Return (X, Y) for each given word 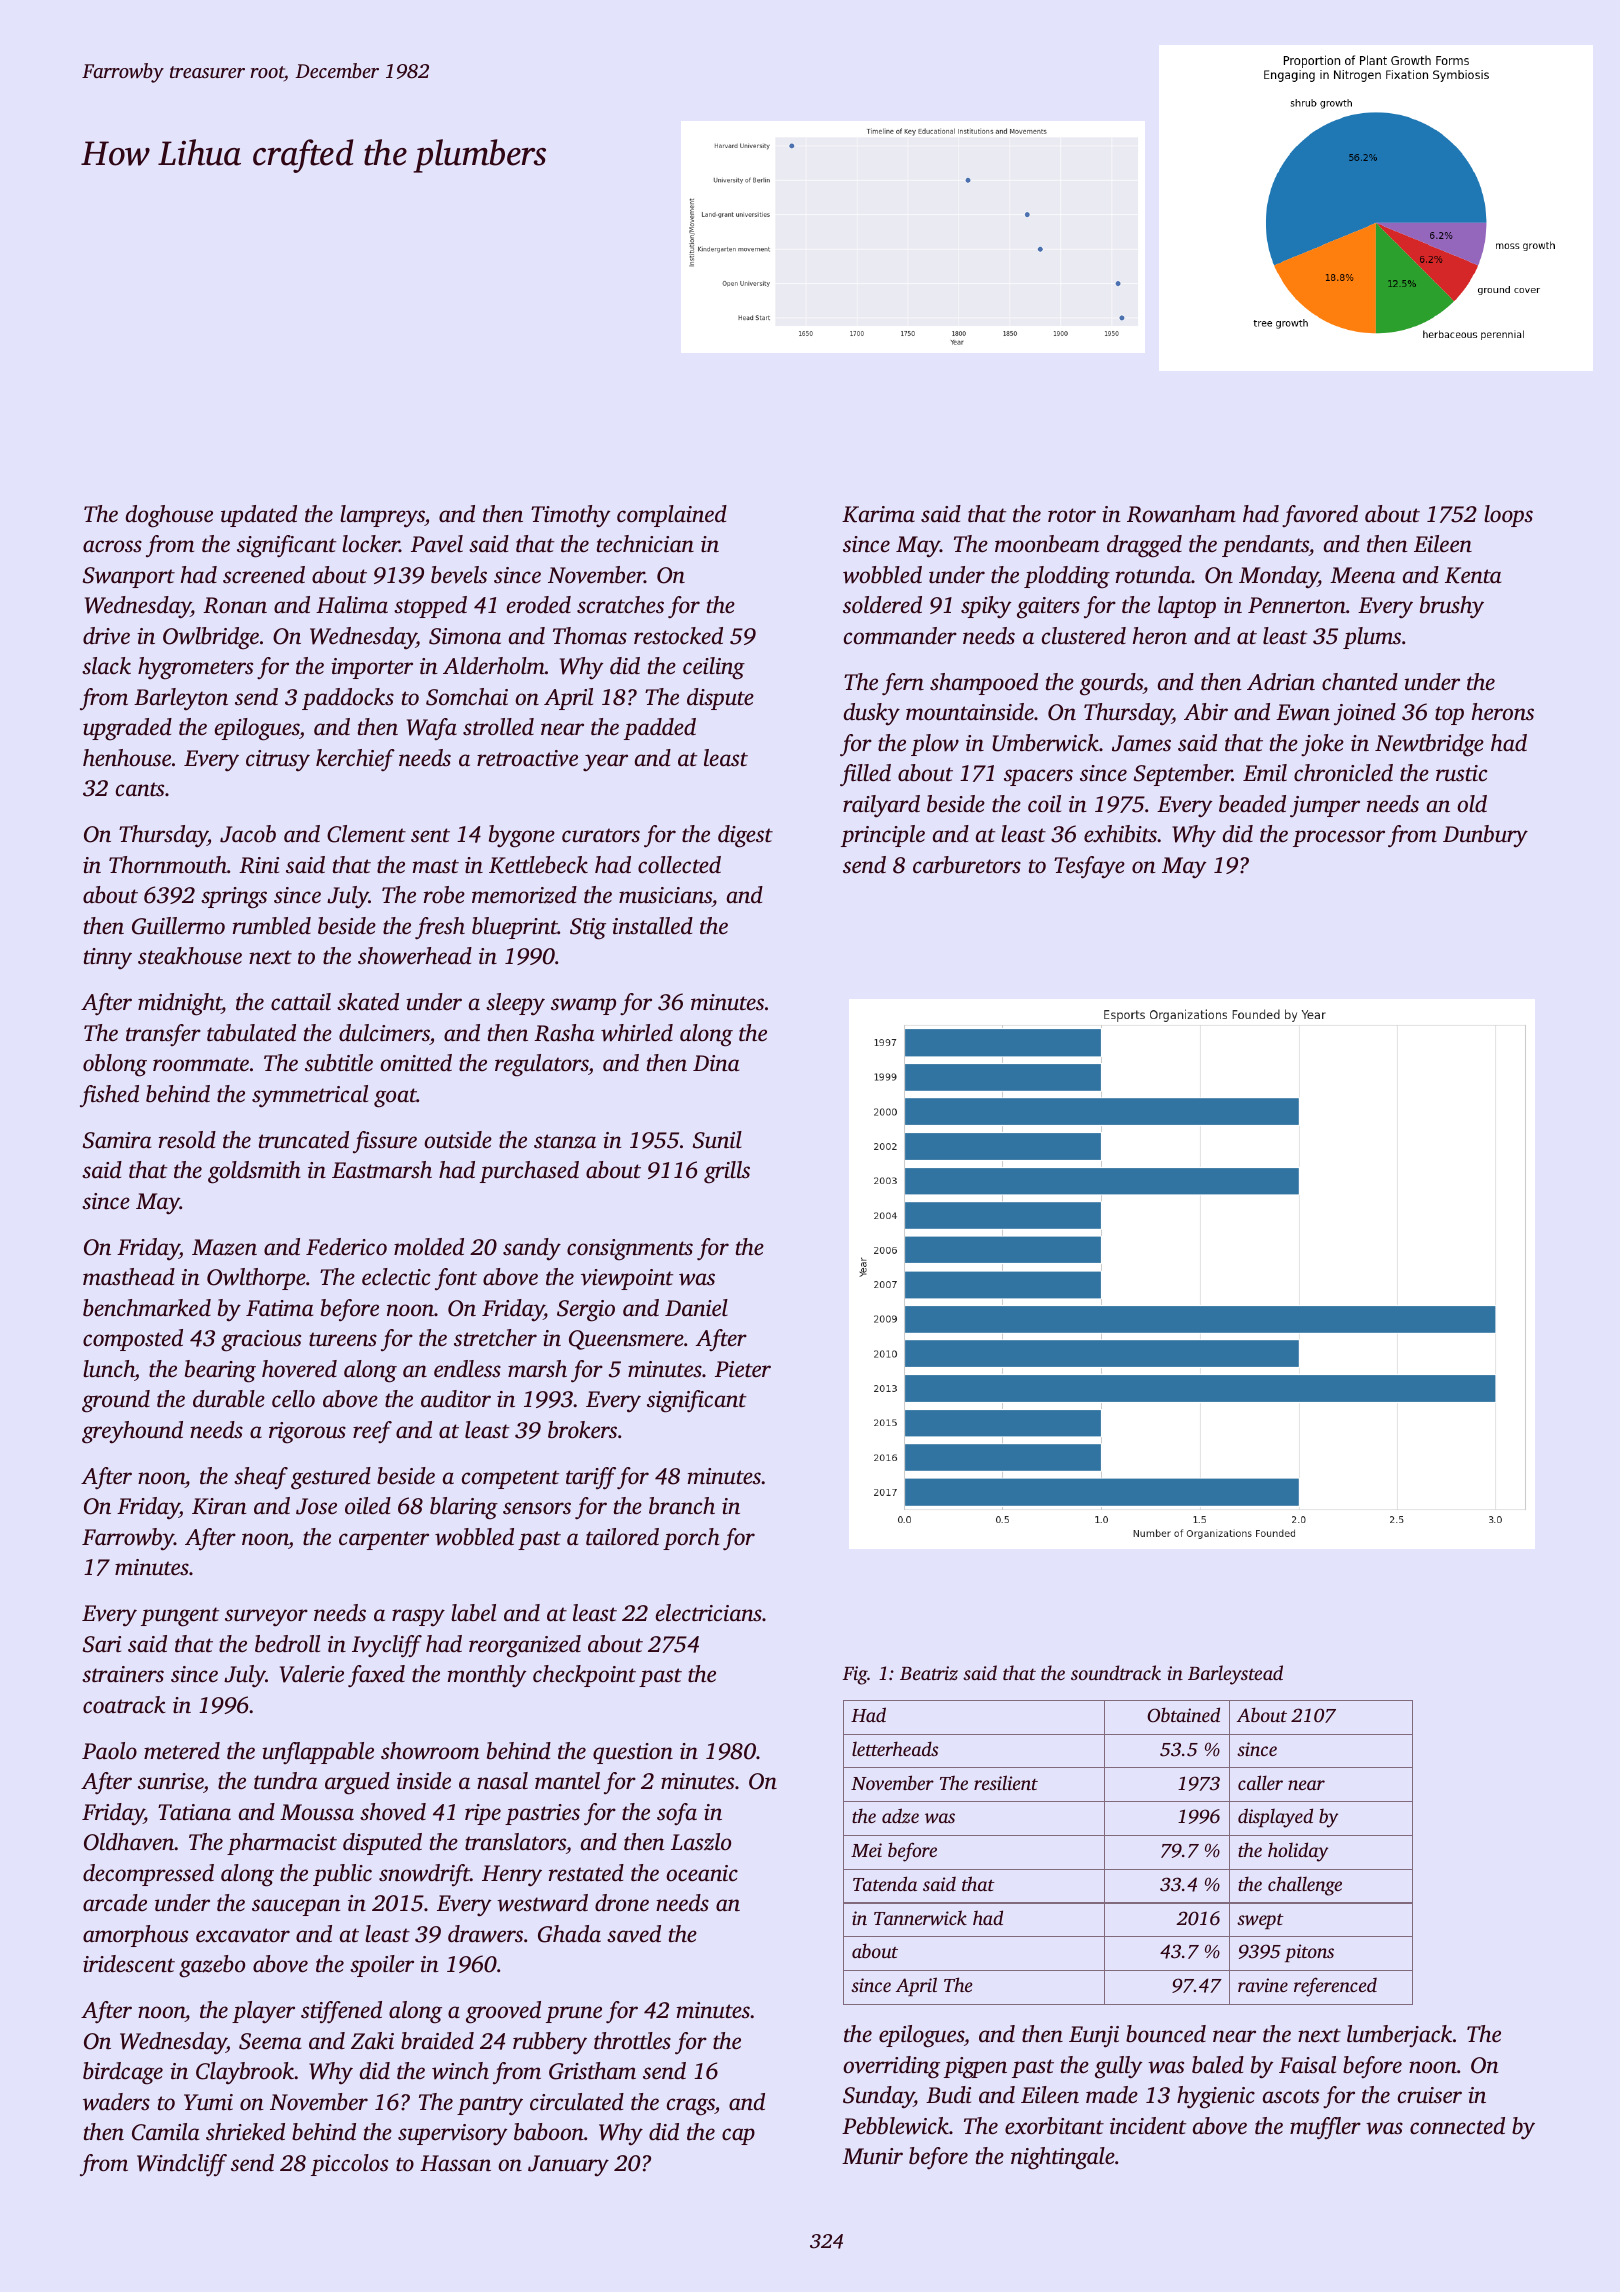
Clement (366, 834)
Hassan (455, 2163)
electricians (709, 1613)
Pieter (743, 1369)
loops (1508, 516)
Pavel (437, 544)
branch (682, 1506)
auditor (456, 1399)
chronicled (1343, 773)
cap (738, 2136)
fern (903, 684)
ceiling (714, 668)
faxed (376, 1676)
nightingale (1063, 2158)
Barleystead (1235, 1675)
